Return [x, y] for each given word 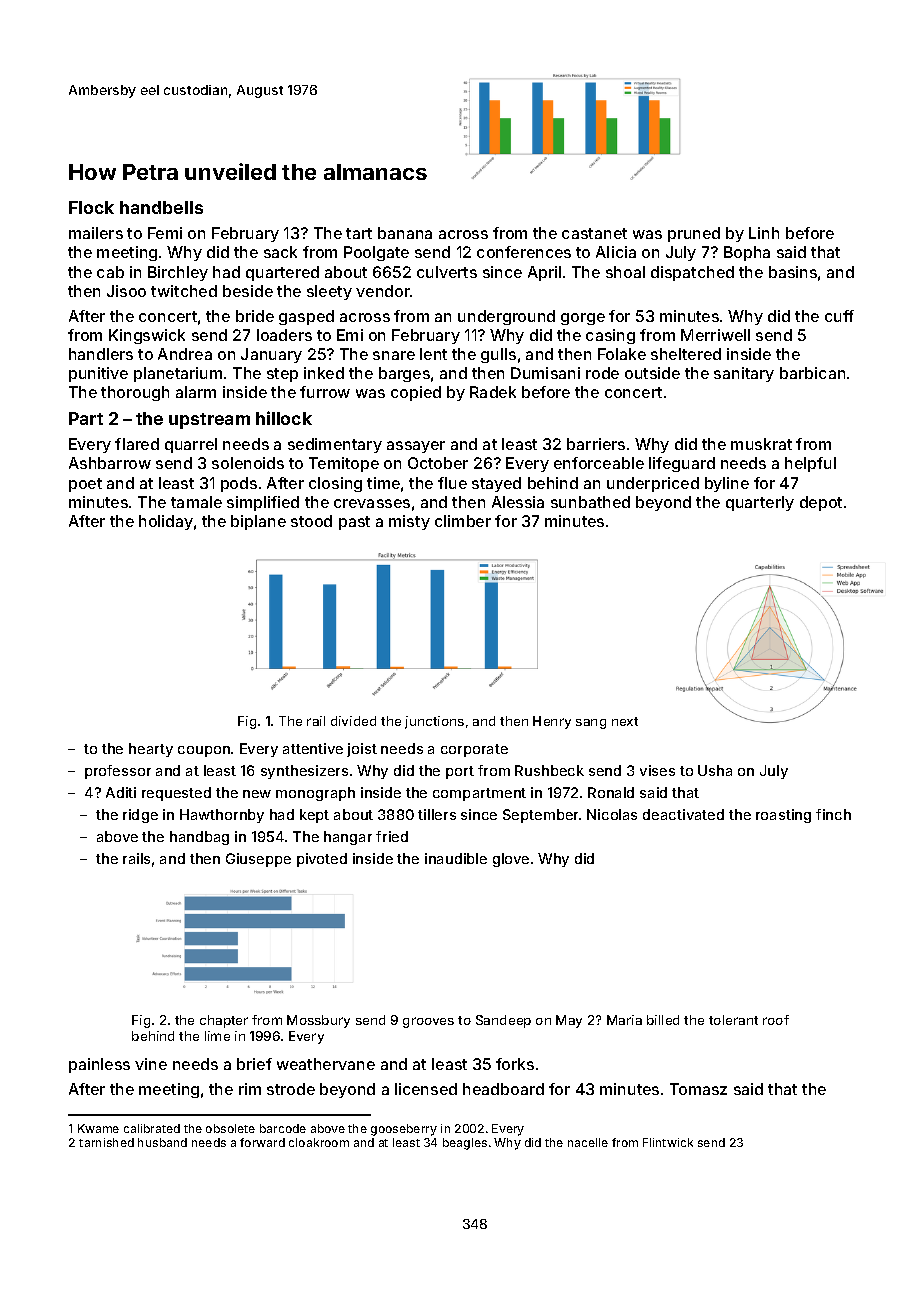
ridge [140, 816]
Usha [715, 770]
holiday [166, 522]
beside [248, 291]
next [625, 721]
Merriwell [715, 335]
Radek [493, 392]
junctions [434, 722]
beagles [465, 1144]
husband [162, 1142]
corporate [474, 750]
